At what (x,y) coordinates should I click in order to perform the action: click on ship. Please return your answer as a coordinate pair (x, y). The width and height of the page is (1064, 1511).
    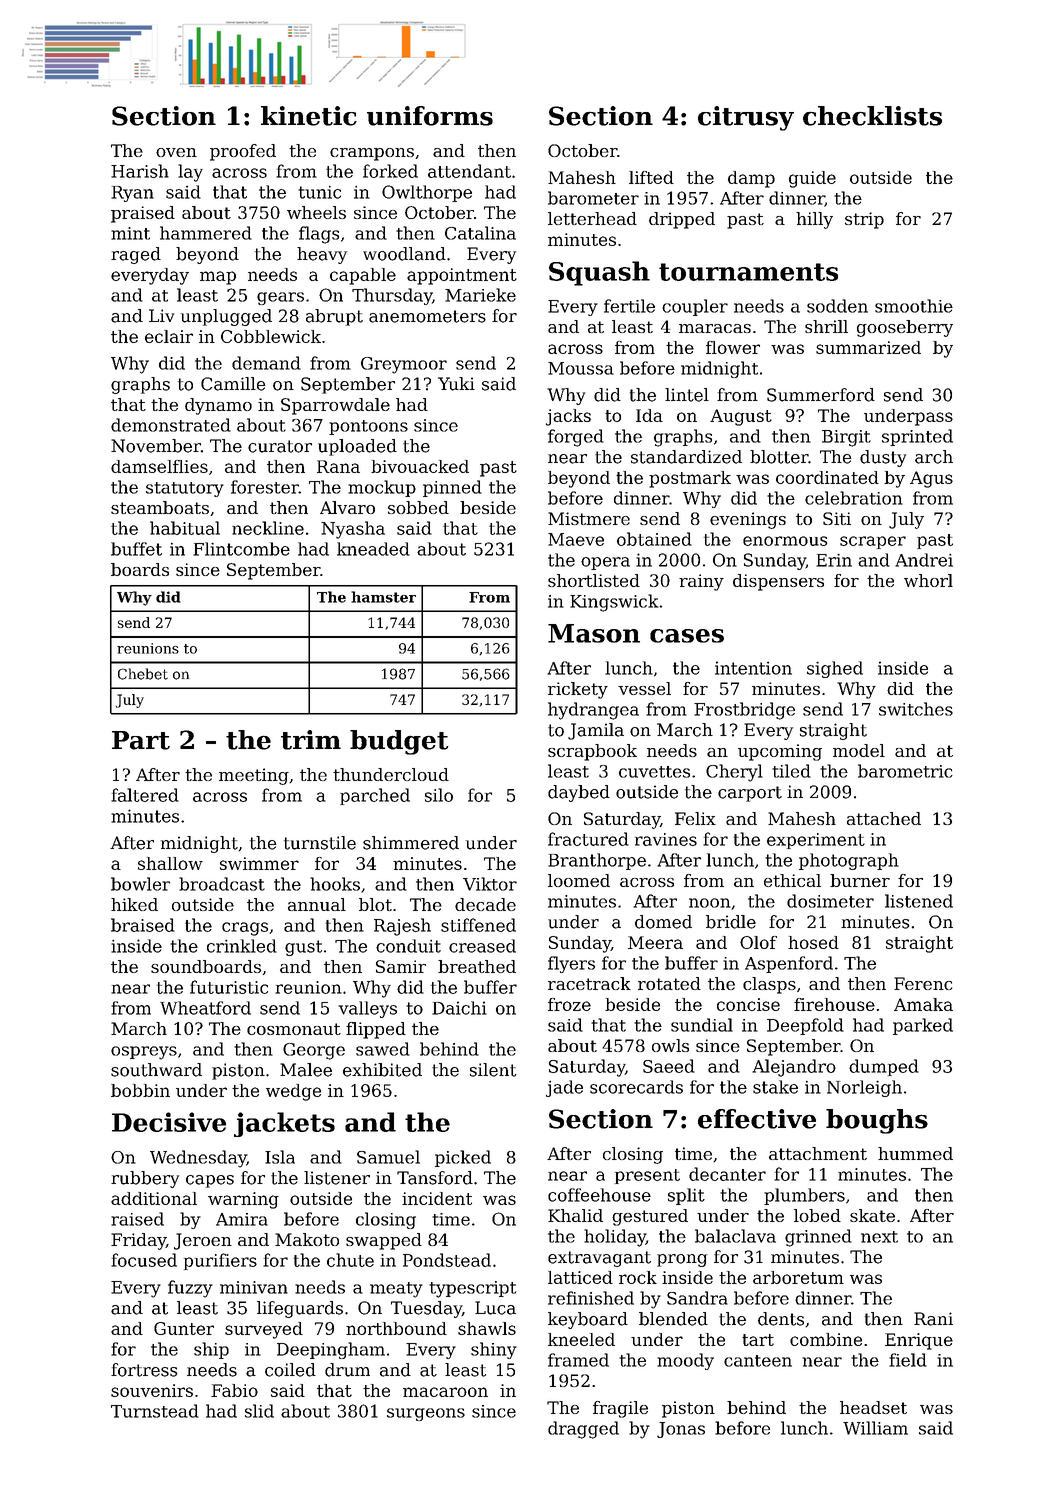
    Looking at the image, I should click on (211, 1350).
